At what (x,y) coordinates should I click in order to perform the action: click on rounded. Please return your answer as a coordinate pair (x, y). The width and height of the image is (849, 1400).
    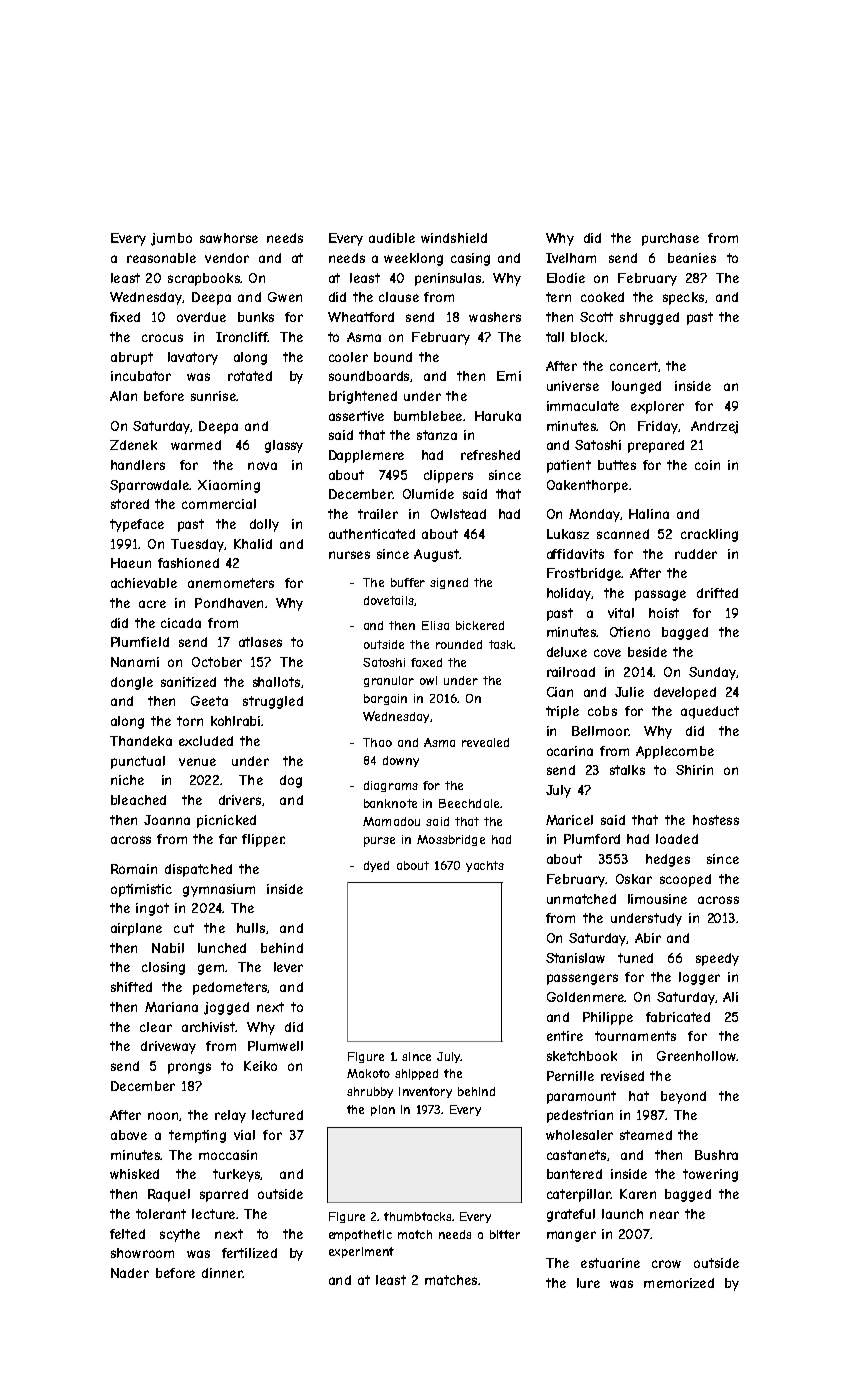
    Looking at the image, I should click on (459, 644).
